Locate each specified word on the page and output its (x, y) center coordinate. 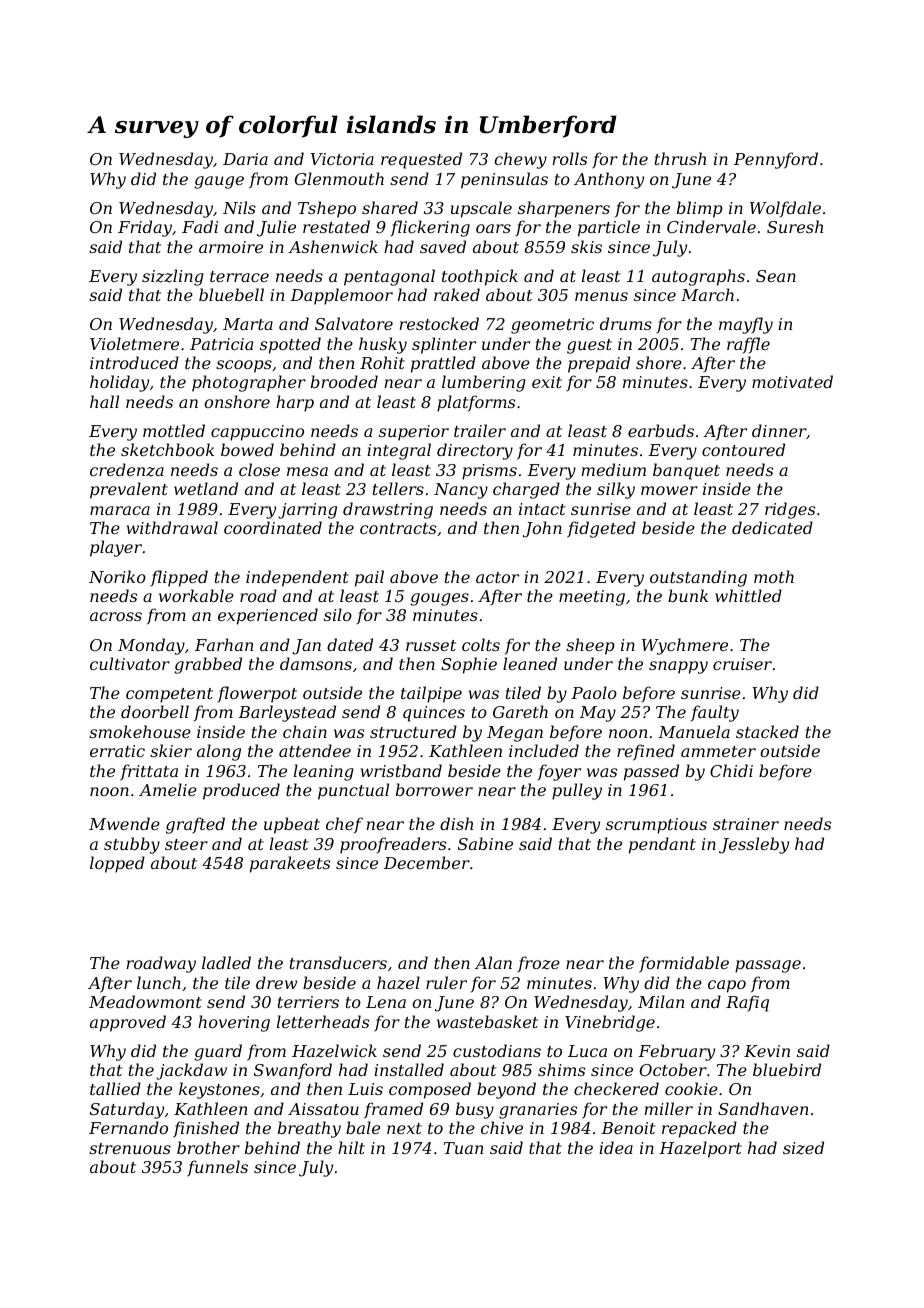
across (116, 616)
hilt (351, 1147)
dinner (779, 430)
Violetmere (134, 343)
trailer (480, 430)
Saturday (127, 1110)
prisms (489, 472)
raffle (748, 345)
